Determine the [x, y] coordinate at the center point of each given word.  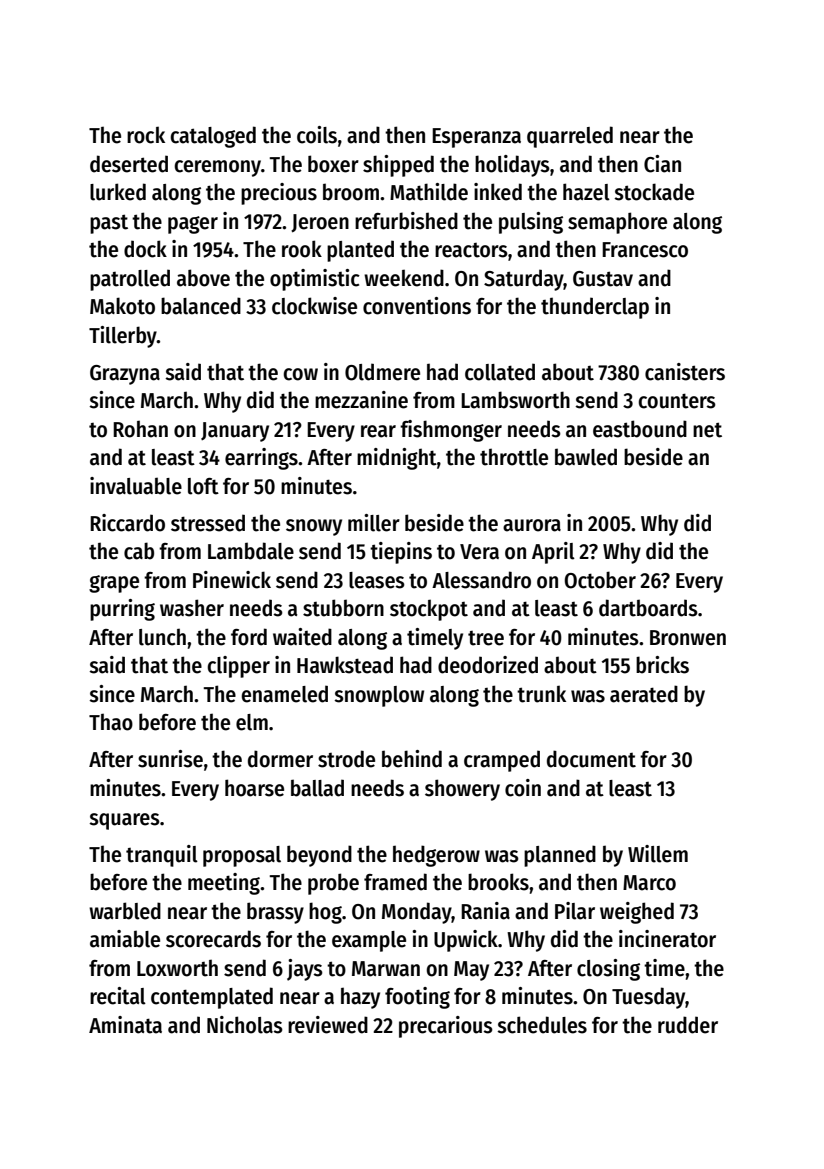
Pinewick [232, 580]
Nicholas [245, 1025]
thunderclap [595, 308]
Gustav [603, 279]
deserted [129, 164]
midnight [397, 459]
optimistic [315, 280]
